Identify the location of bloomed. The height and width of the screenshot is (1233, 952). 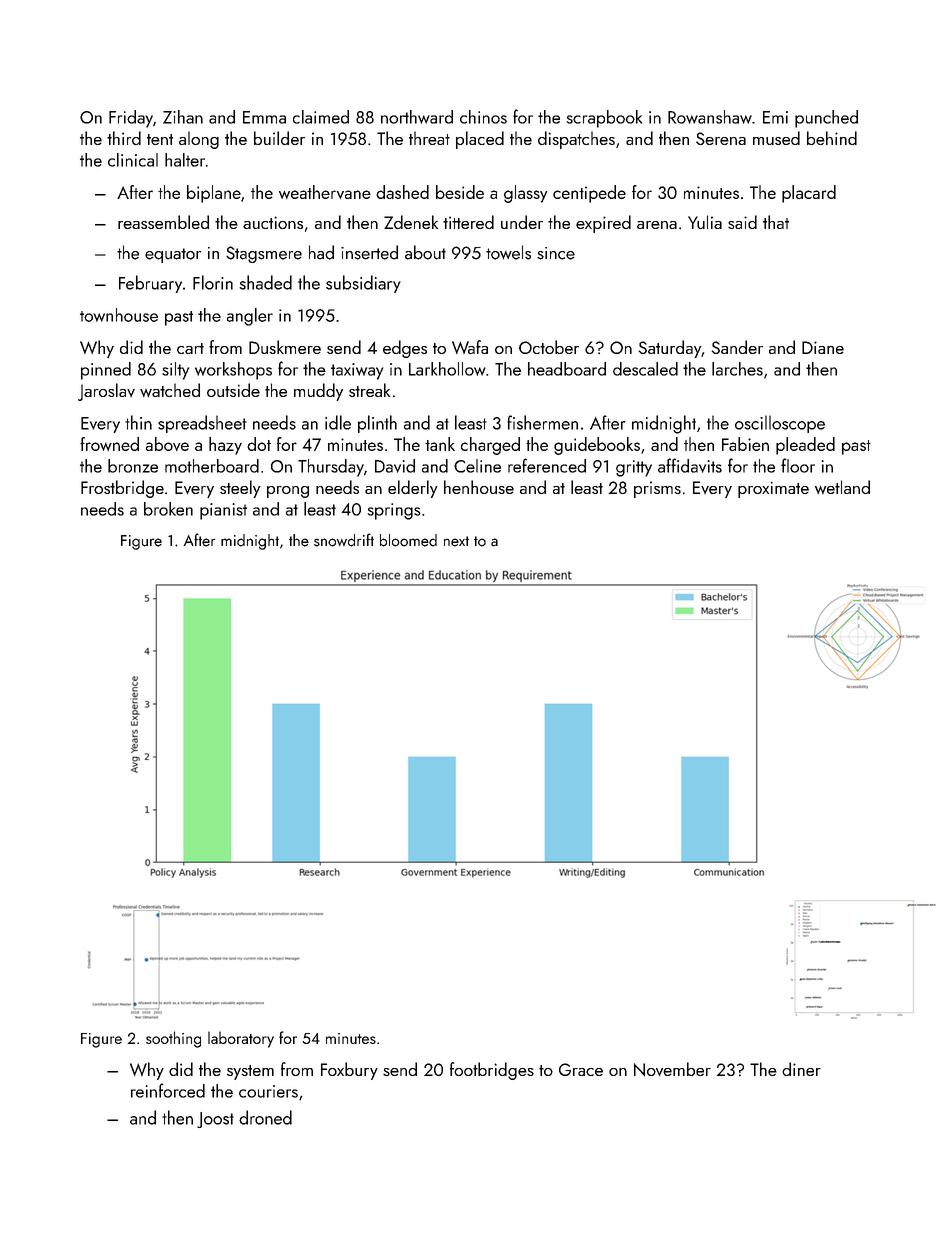
(408, 540).
